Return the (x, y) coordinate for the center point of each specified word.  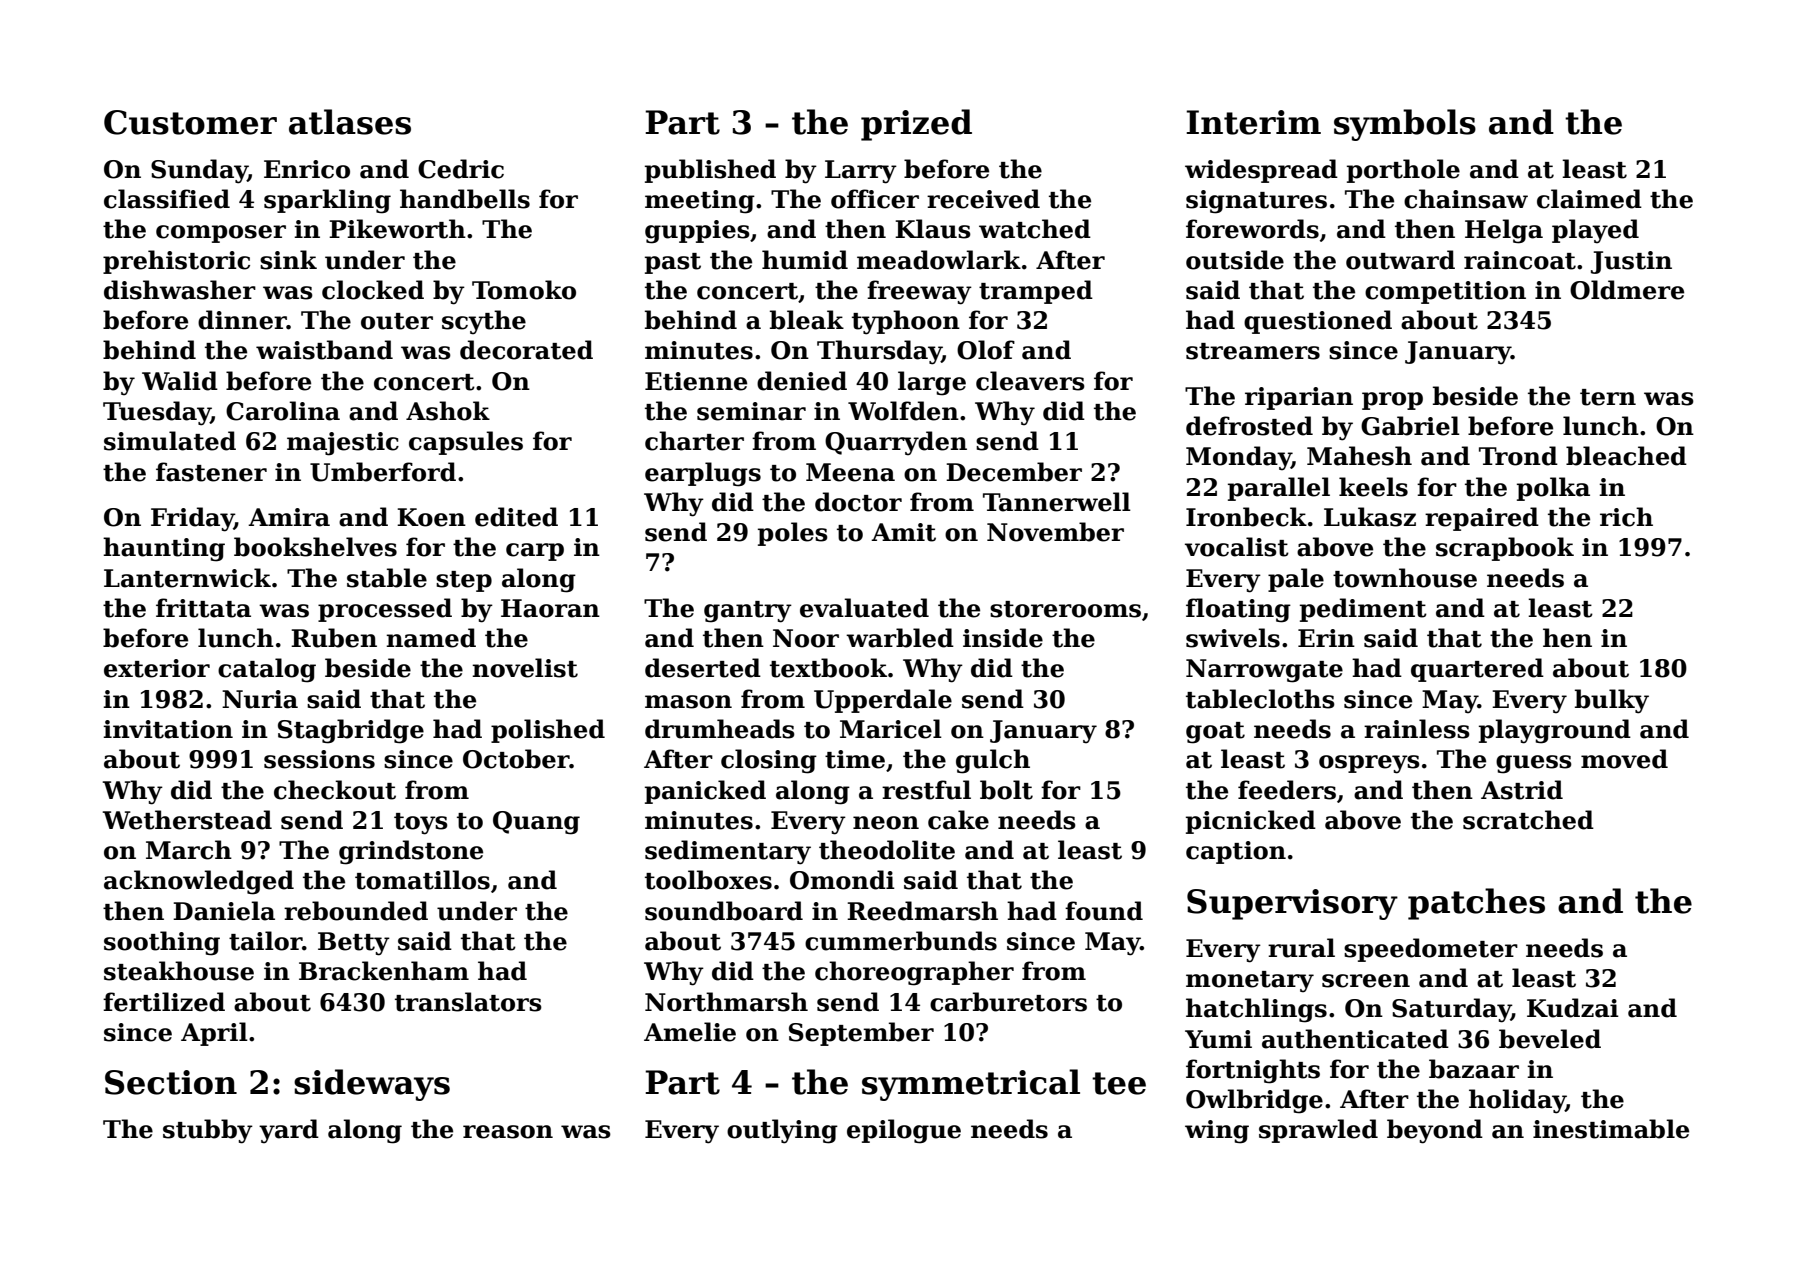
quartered (1477, 670)
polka (1553, 489)
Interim (1253, 122)
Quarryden (896, 443)
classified (167, 199)
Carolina (283, 411)
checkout (335, 790)
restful (926, 790)
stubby (208, 1131)
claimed (1589, 199)
